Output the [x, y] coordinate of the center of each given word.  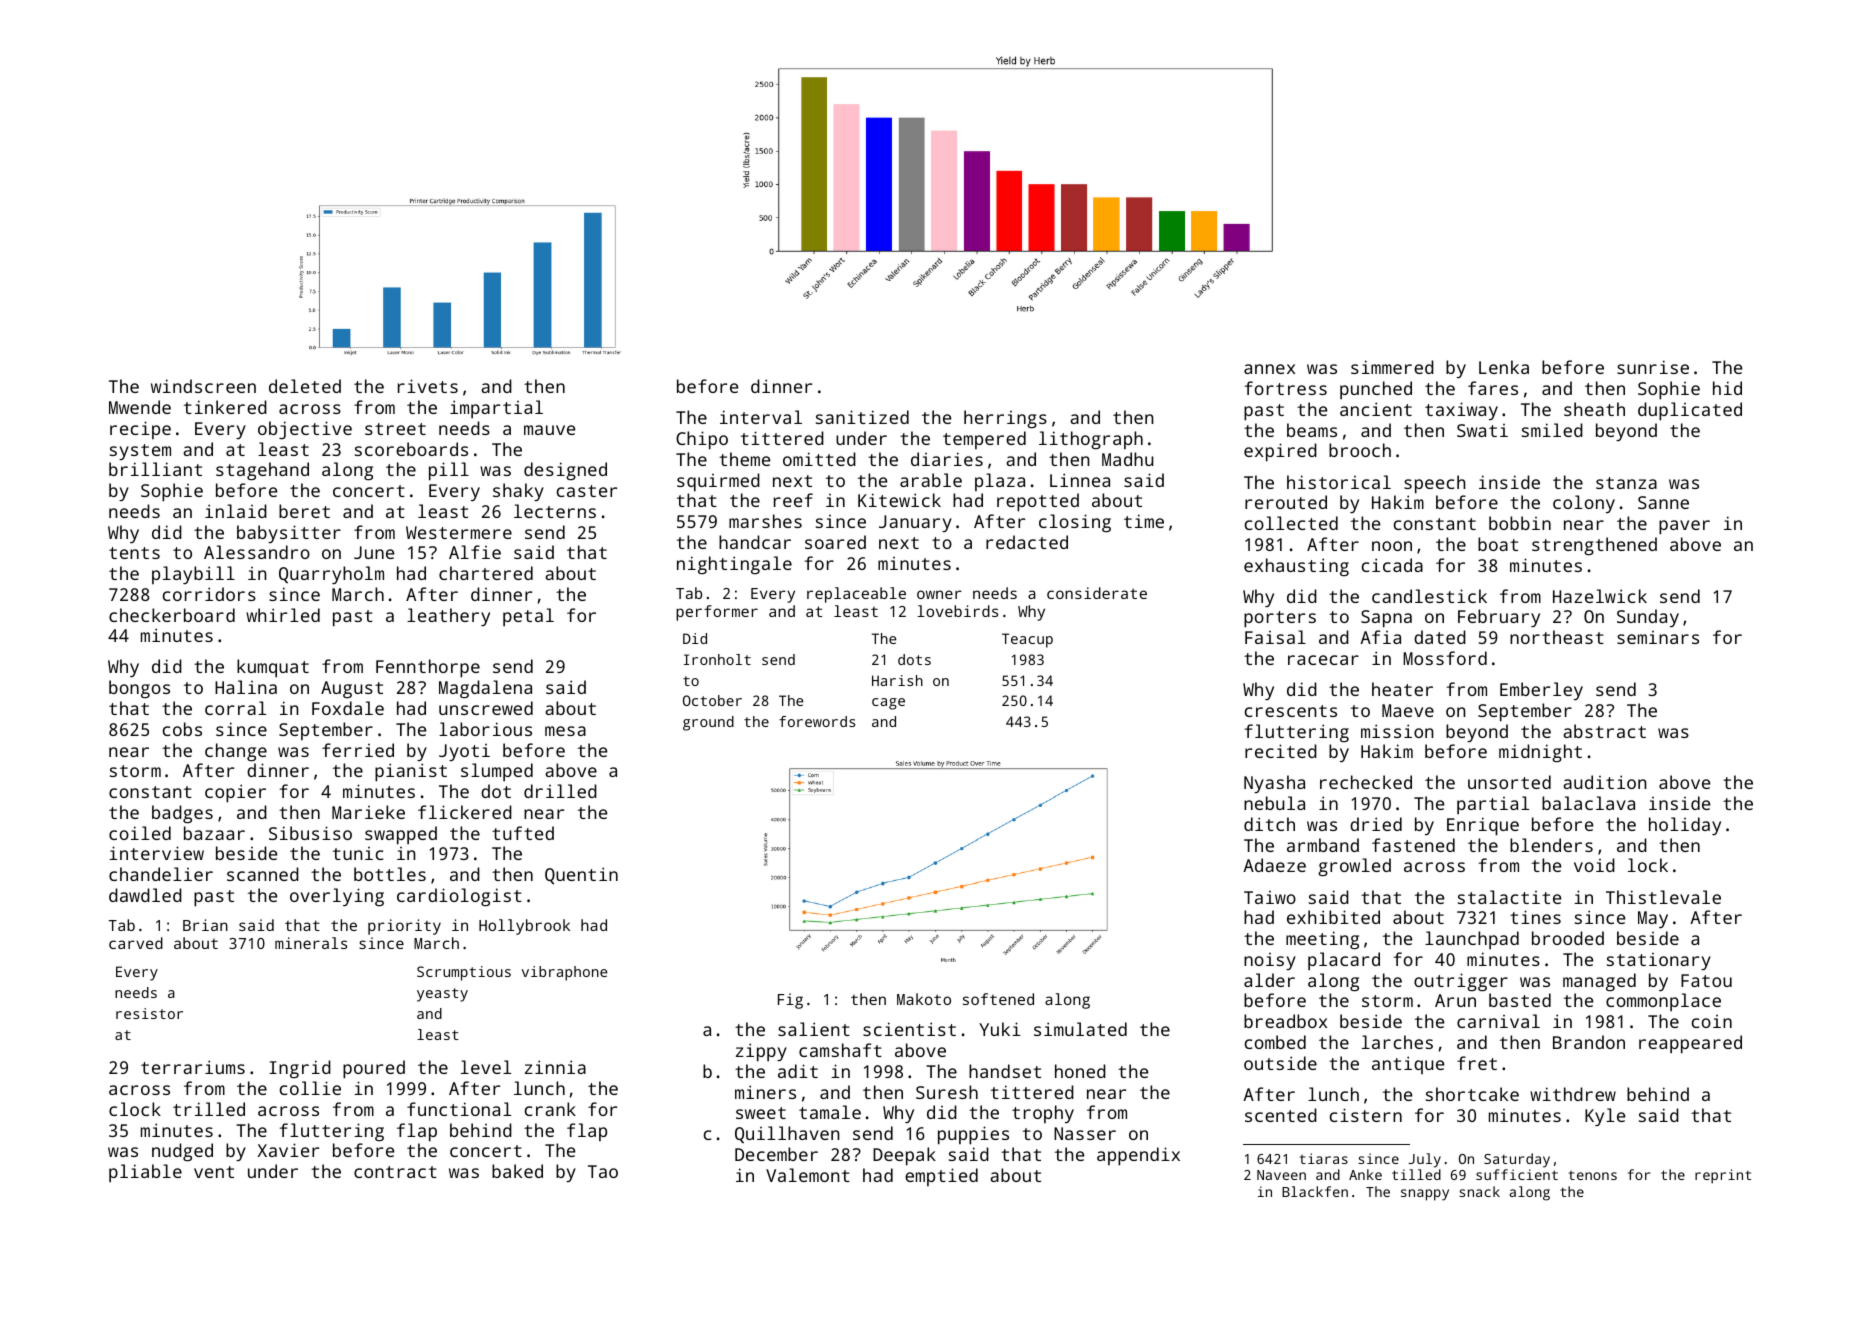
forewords [817, 721]
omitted [819, 459]
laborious [485, 729]
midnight [1540, 753]
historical [1339, 482]
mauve [549, 430]
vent [214, 1172]
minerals [311, 943]
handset [1005, 1071]
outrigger [1461, 982]
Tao [603, 1171]
